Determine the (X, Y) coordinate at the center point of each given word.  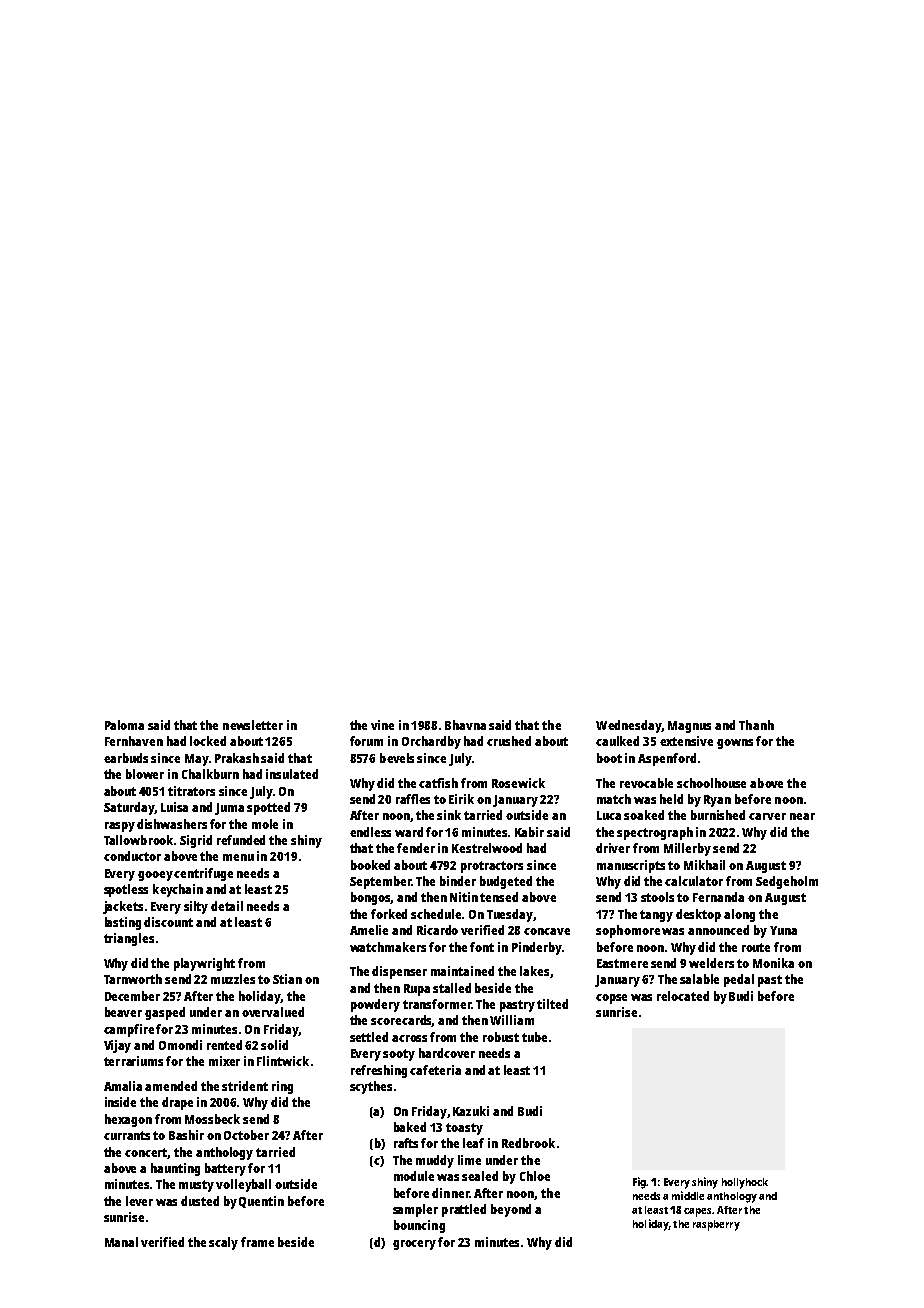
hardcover (447, 1053)
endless (370, 832)
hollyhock (745, 1183)
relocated (683, 996)
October (246, 1135)
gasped (165, 1013)
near (802, 816)
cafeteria (435, 1070)
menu (238, 857)
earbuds (126, 758)
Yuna (783, 930)
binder (458, 881)
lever (139, 1201)
